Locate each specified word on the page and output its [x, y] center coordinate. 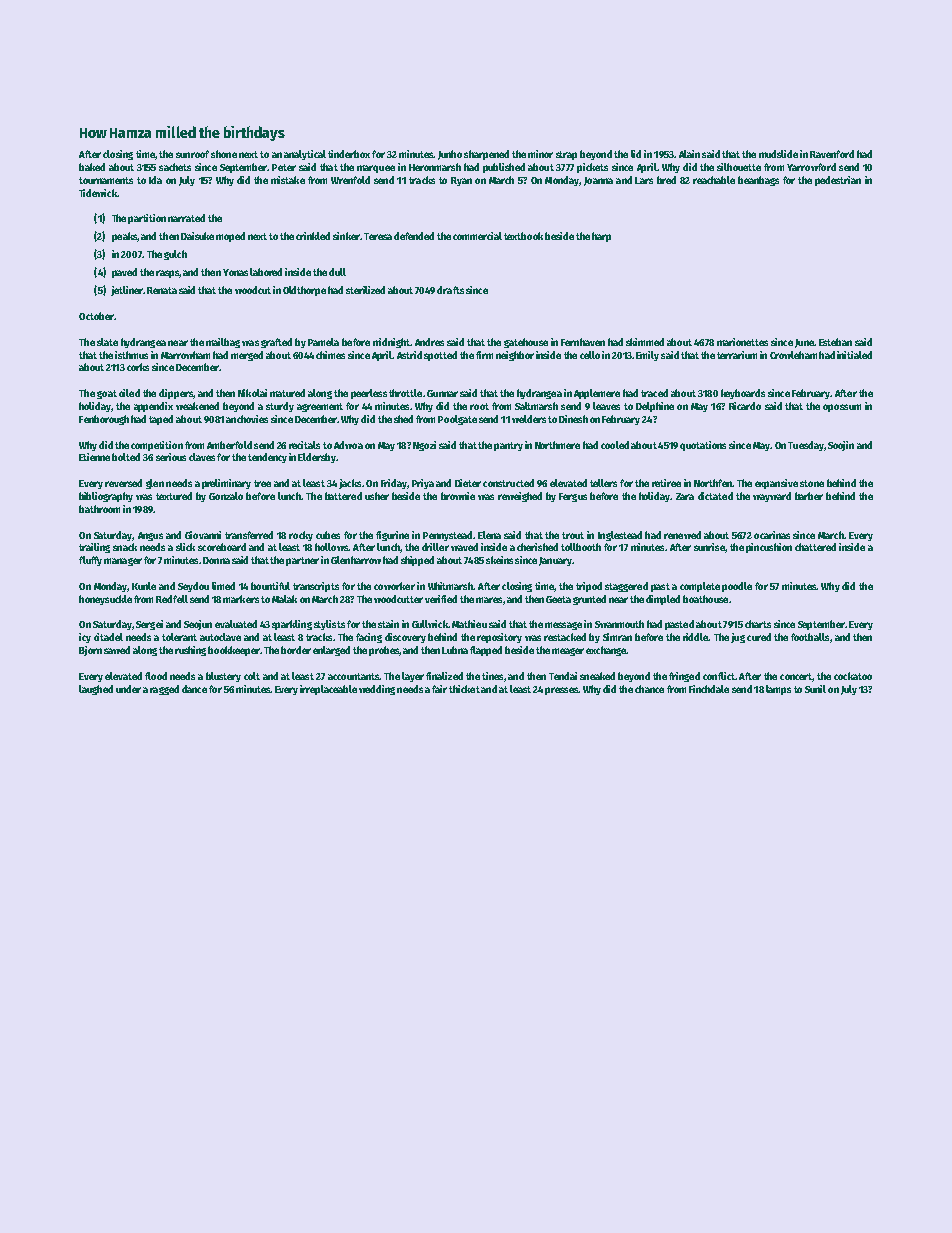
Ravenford [832, 154]
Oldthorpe [304, 291]
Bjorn [90, 651]
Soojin [841, 446]
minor [540, 154]
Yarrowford [811, 167]
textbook [523, 236]
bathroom [99, 509]
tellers [603, 483]
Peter [284, 167]
